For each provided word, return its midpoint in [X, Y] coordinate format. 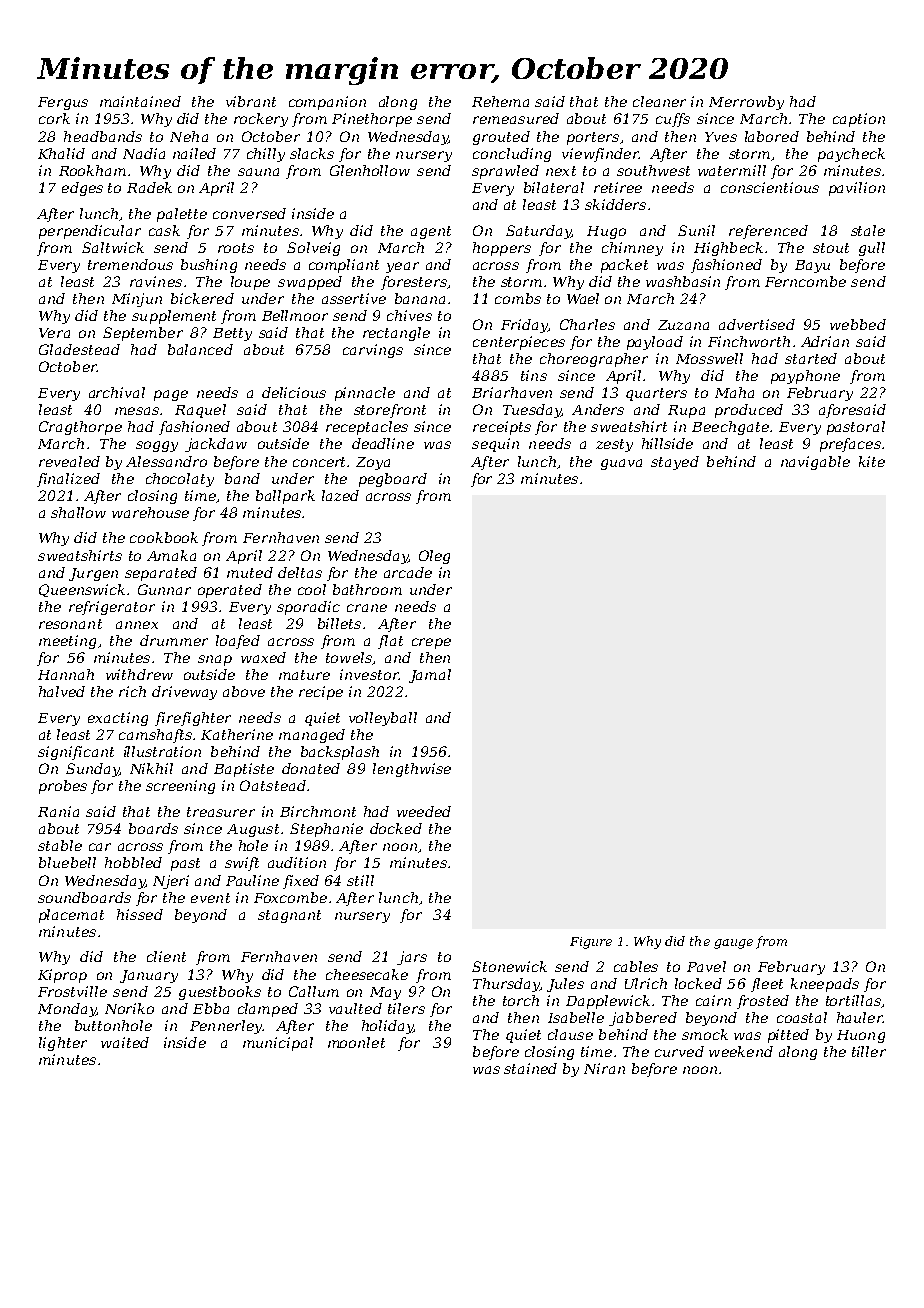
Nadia [144, 153]
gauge [733, 944]
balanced [200, 349]
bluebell [67, 862]
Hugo [606, 232]
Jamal [430, 676]
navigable [815, 463]
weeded [424, 811]
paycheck [851, 155]
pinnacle [365, 394]
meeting [67, 642]
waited [125, 1042]
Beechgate [730, 428]
